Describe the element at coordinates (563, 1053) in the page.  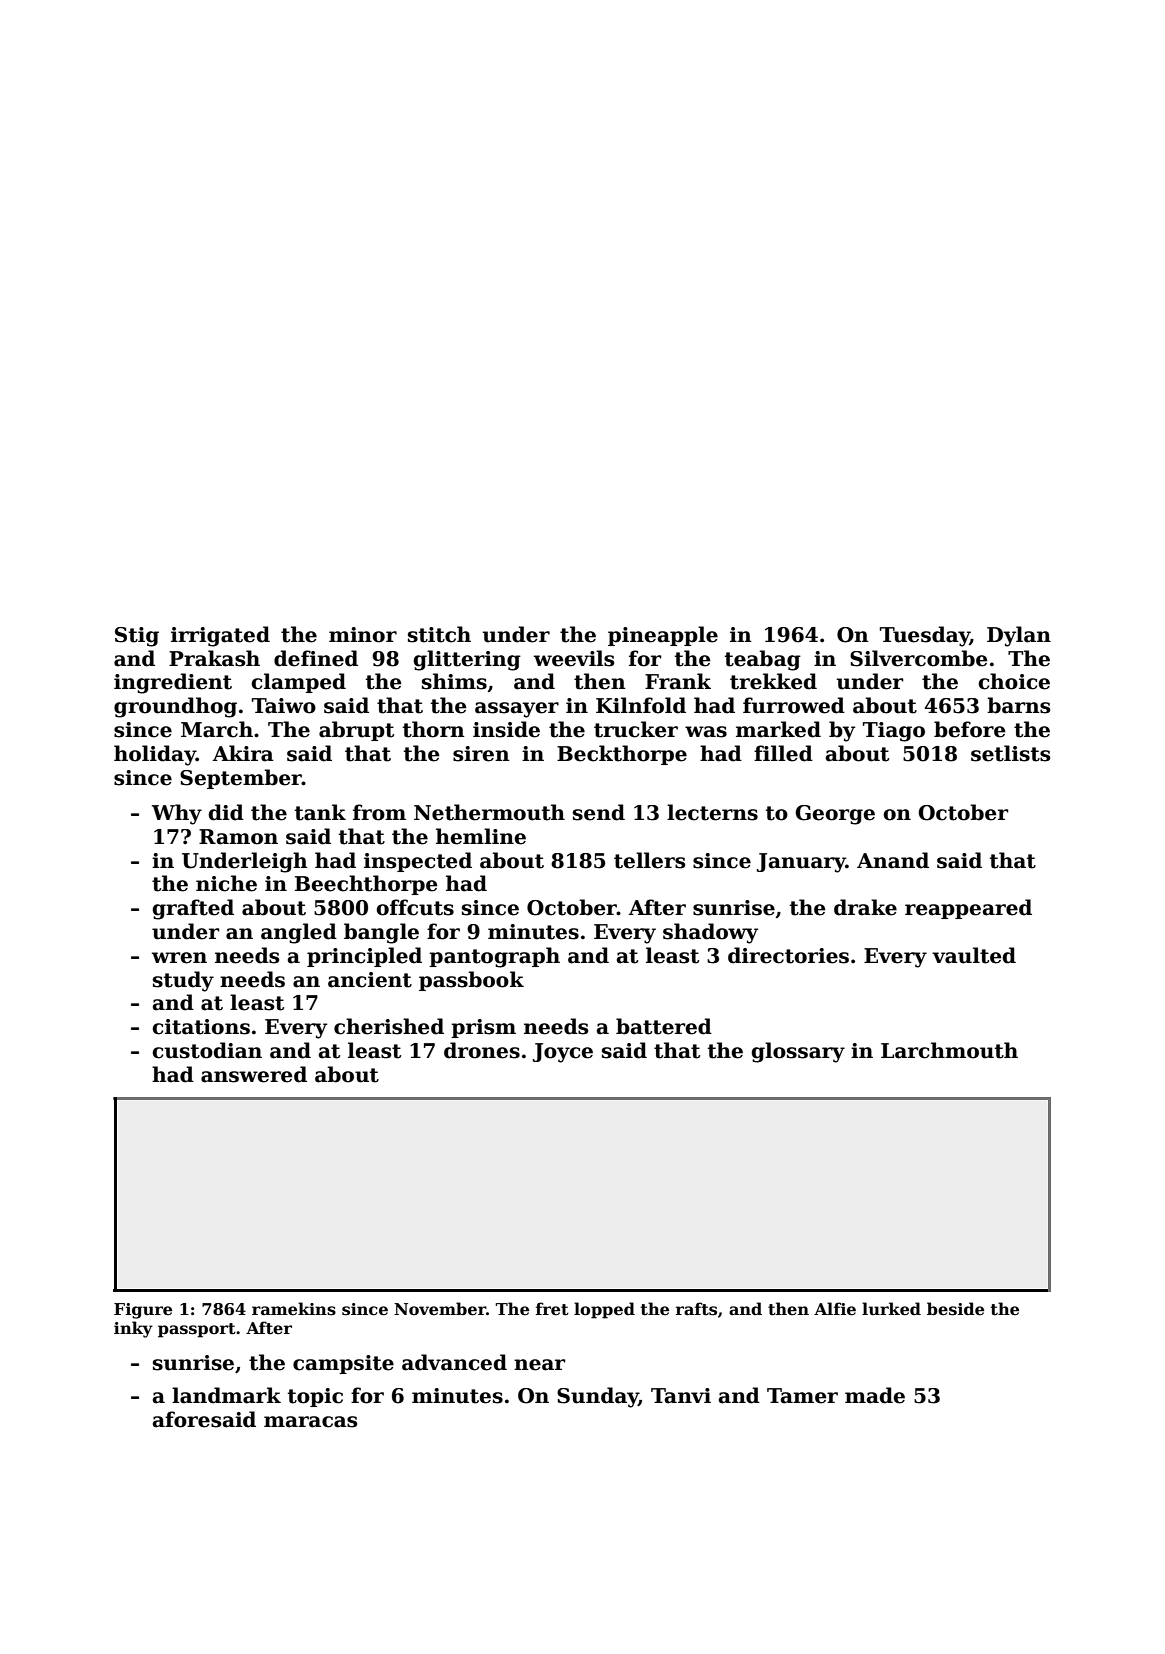
I see `Joyce` at that location.
